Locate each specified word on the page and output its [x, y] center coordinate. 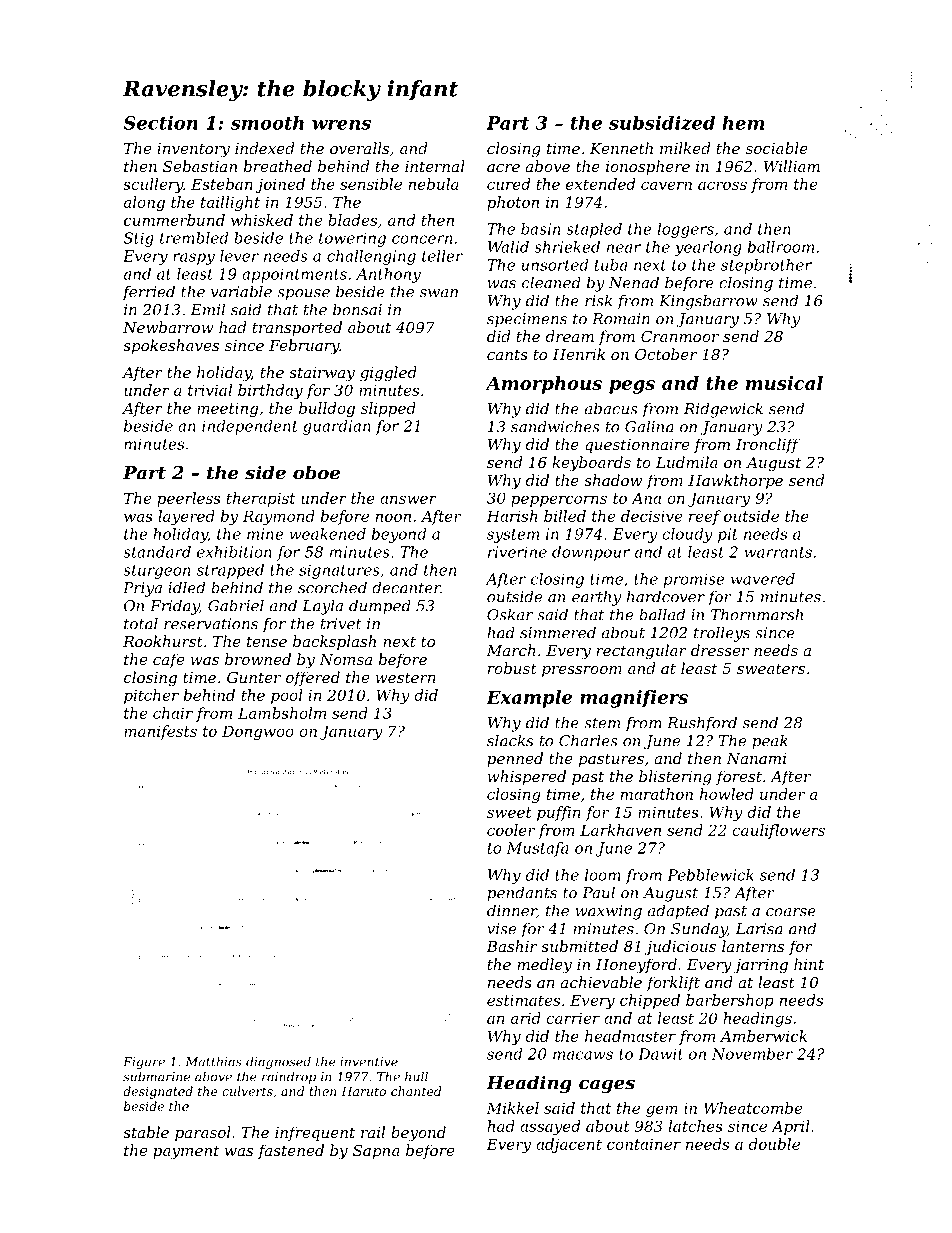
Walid [508, 247]
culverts [247, 1091]
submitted [579, 946]
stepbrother [766, 266]
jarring [760, 966]
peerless [189, 499]
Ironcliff [768, 445]
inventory [193, 150]
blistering [675, 778]
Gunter [254, 677]
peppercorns [559, 501]
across [722, 185]
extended [600, 184]
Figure [144, 1063]
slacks [510, 740]
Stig [139, 239]
